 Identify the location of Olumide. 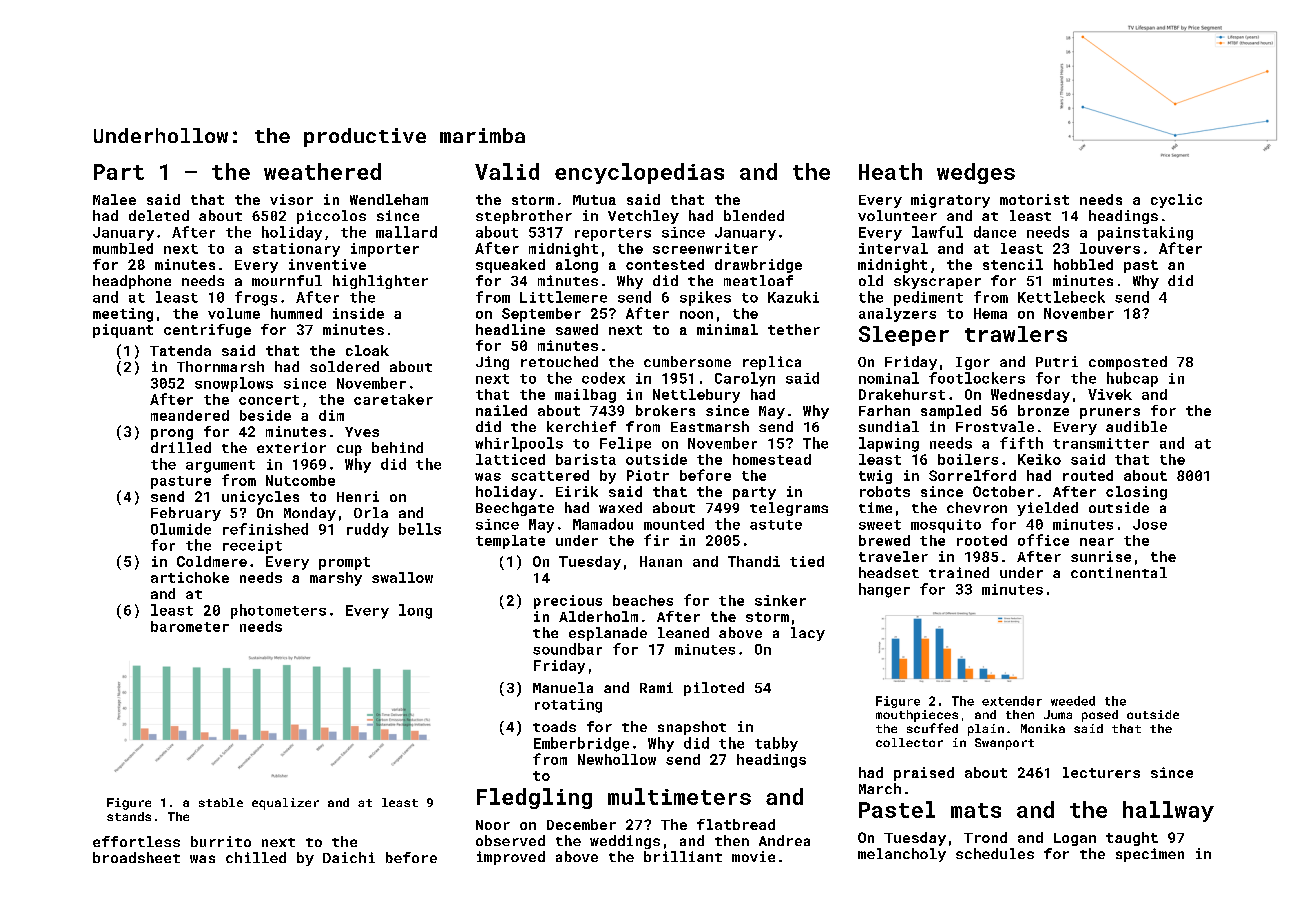
(181, 529).
